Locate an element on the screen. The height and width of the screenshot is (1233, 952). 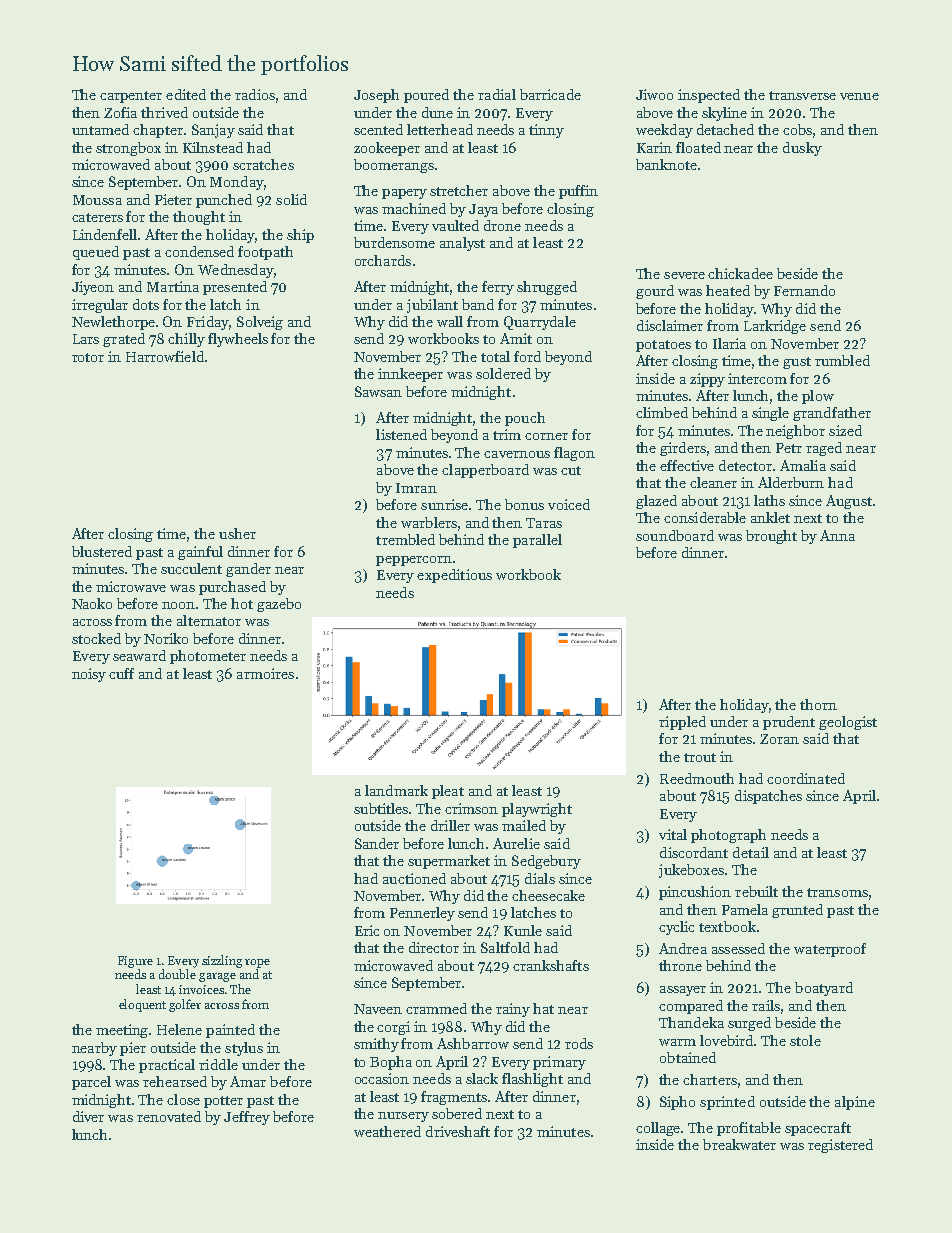
rippled is located at coordinates (682, 723).
